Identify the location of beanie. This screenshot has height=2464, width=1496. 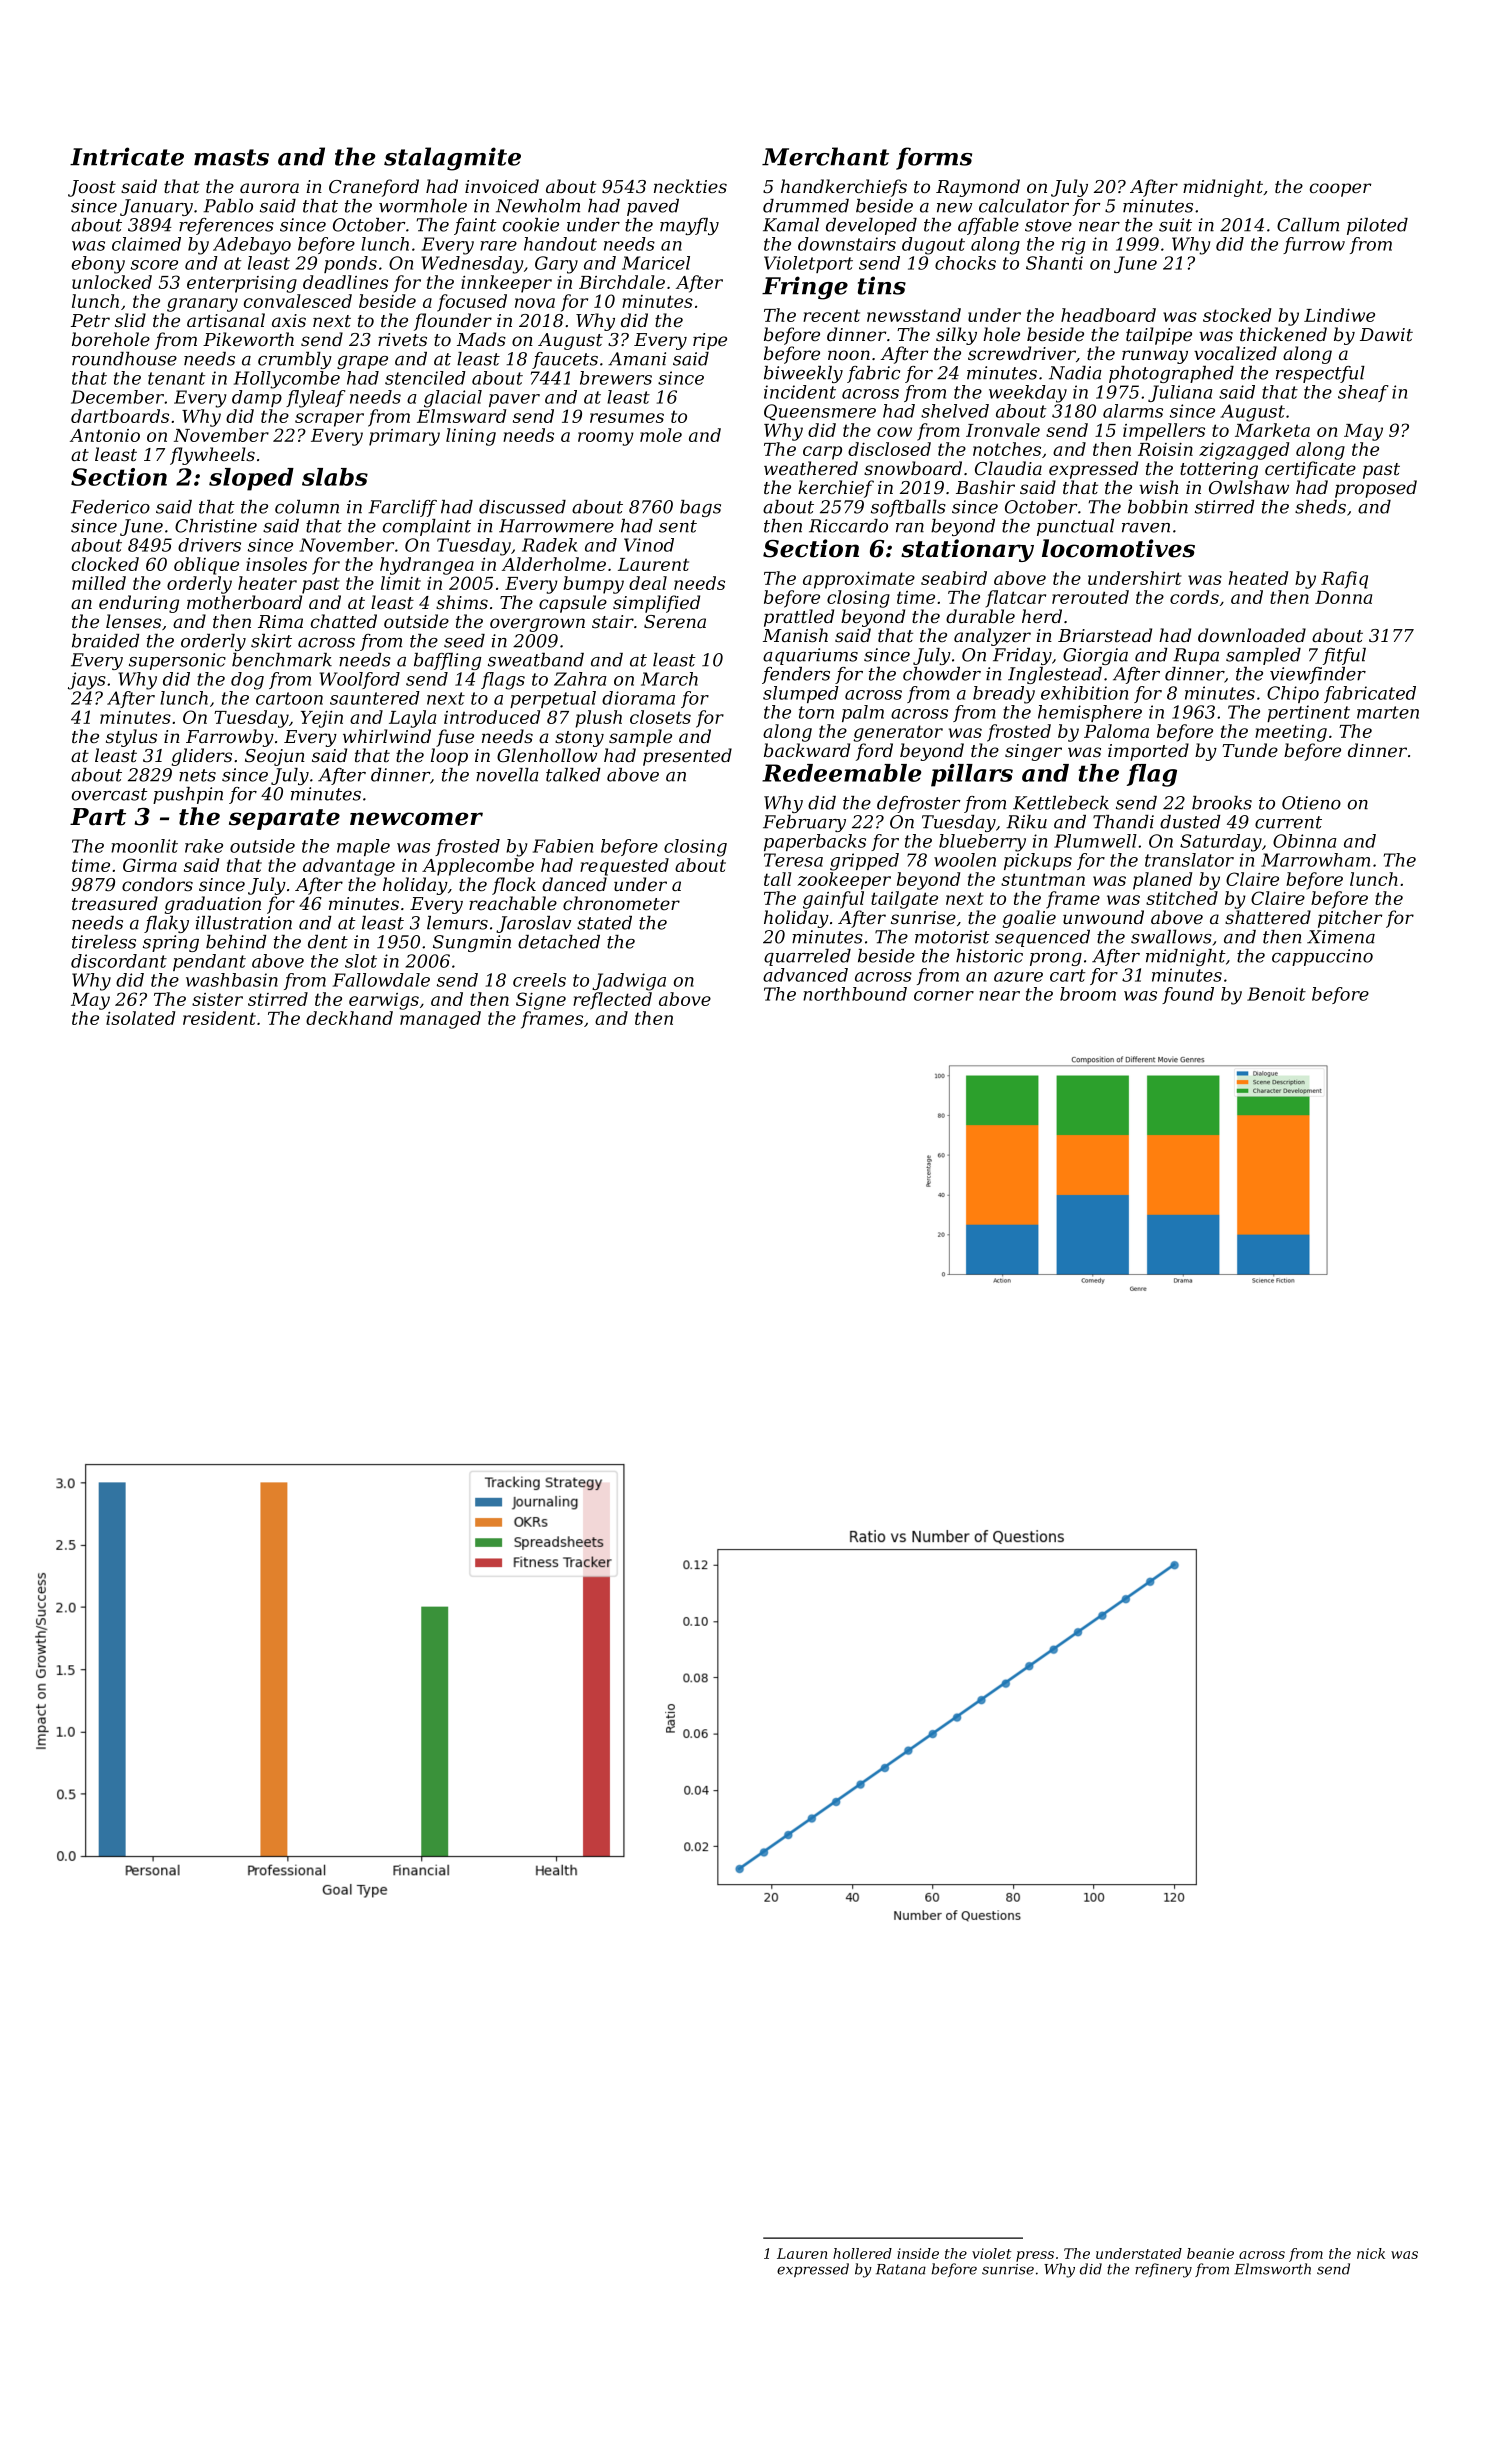
(1210, 2253).
